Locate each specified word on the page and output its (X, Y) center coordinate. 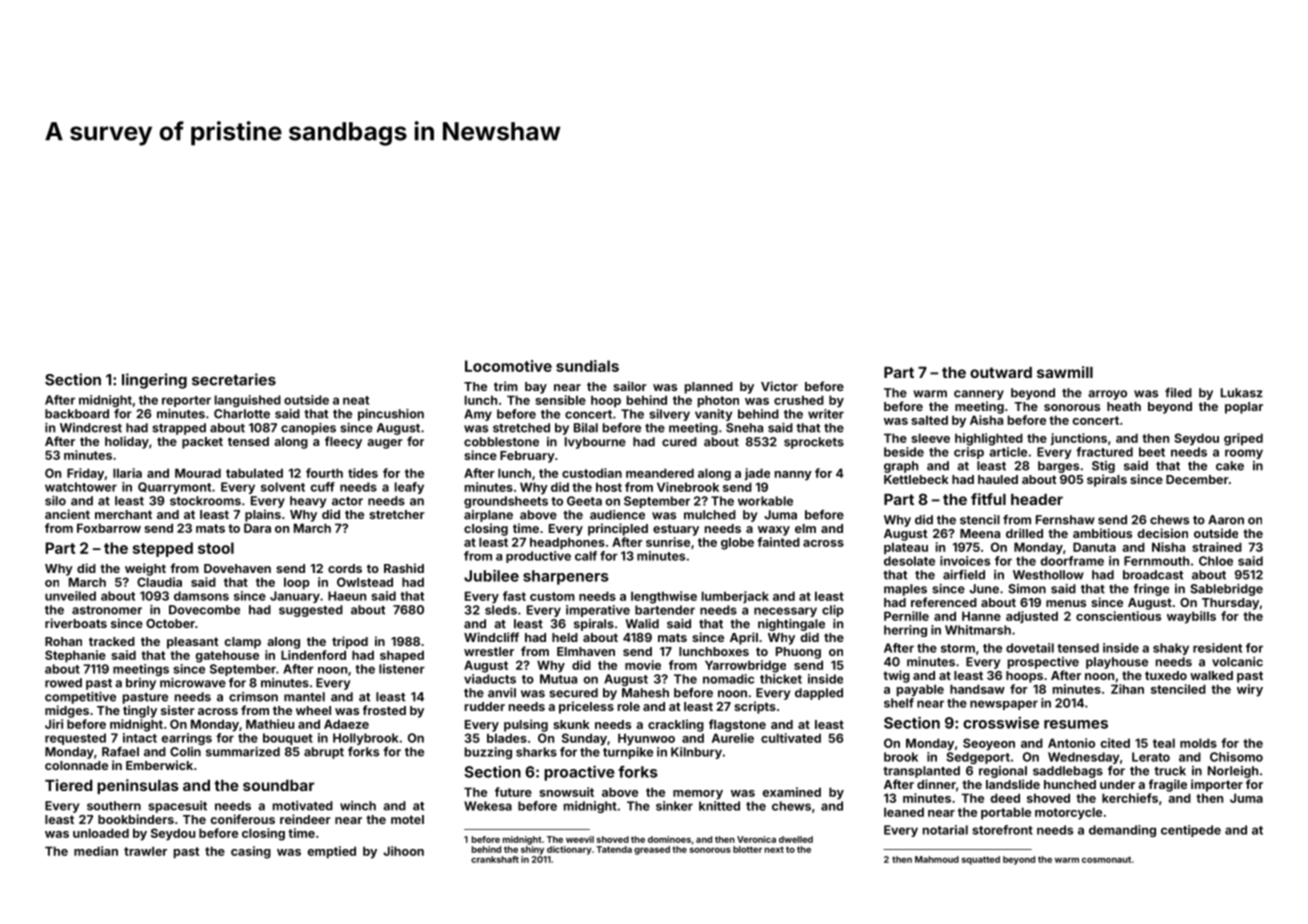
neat (356, 400)
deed (1005, 798)
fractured (1104, 452)
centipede (1191, 831)
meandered (660, 473)
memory (698, 795)
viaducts (490, 679)
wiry (1250, 690)
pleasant (192, 643)
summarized (243, 752)
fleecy (343, 442)
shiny (532, 850)
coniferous (242, 819)
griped (1243, 439)
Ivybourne (595, 443)
